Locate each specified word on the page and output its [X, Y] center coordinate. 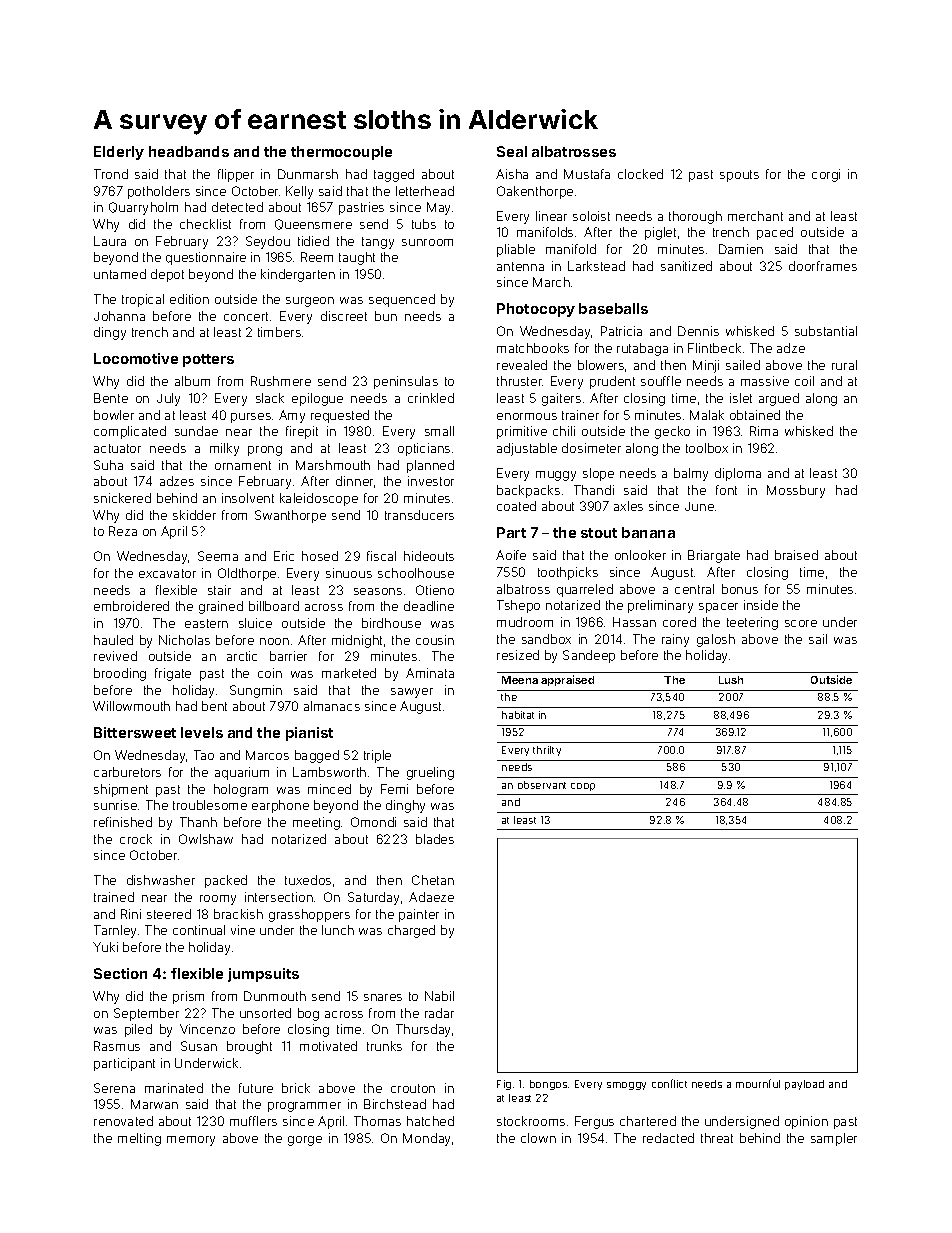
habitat [518, 715]
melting [139, 1139]
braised [796, 555]
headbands [189, 151]
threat [717, 1138]
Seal [512, 151]
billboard [274, 606]
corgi [826, 175]
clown [538, 1138]
